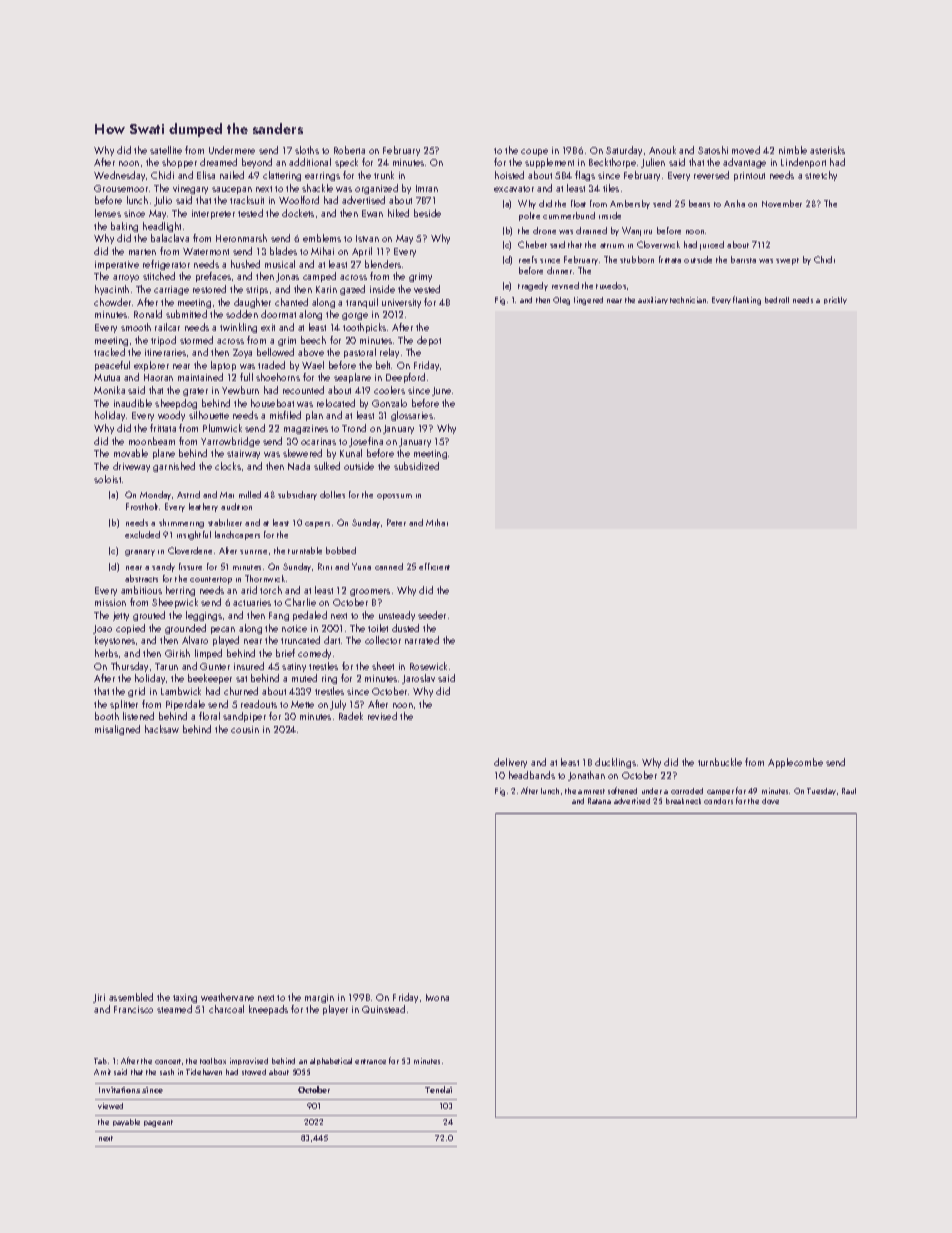 The width and height of the screenshot is (952, 1233). I want to click on Tendai, so click(438, 1089).
